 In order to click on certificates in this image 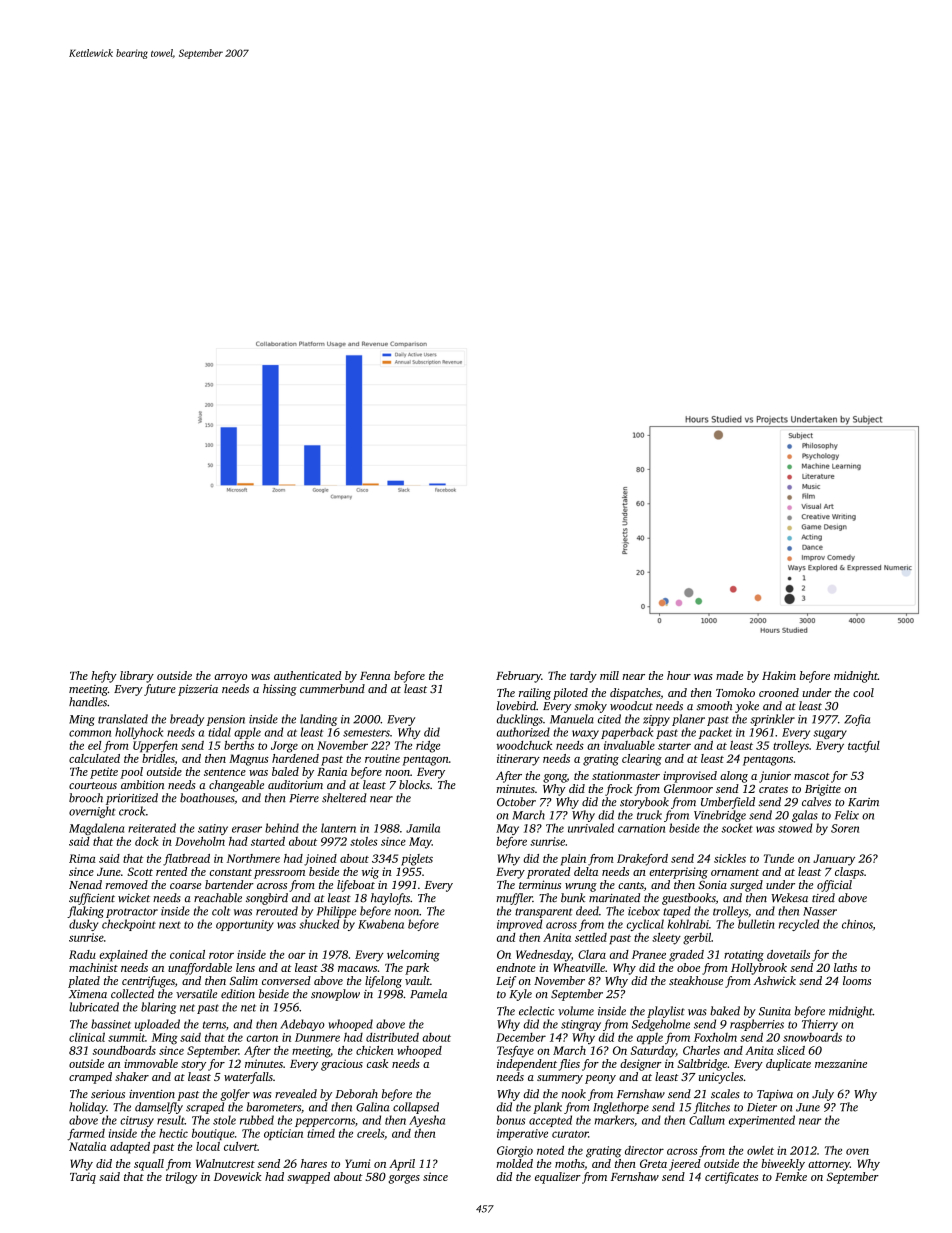, I will do `click(731, 1178)`.
